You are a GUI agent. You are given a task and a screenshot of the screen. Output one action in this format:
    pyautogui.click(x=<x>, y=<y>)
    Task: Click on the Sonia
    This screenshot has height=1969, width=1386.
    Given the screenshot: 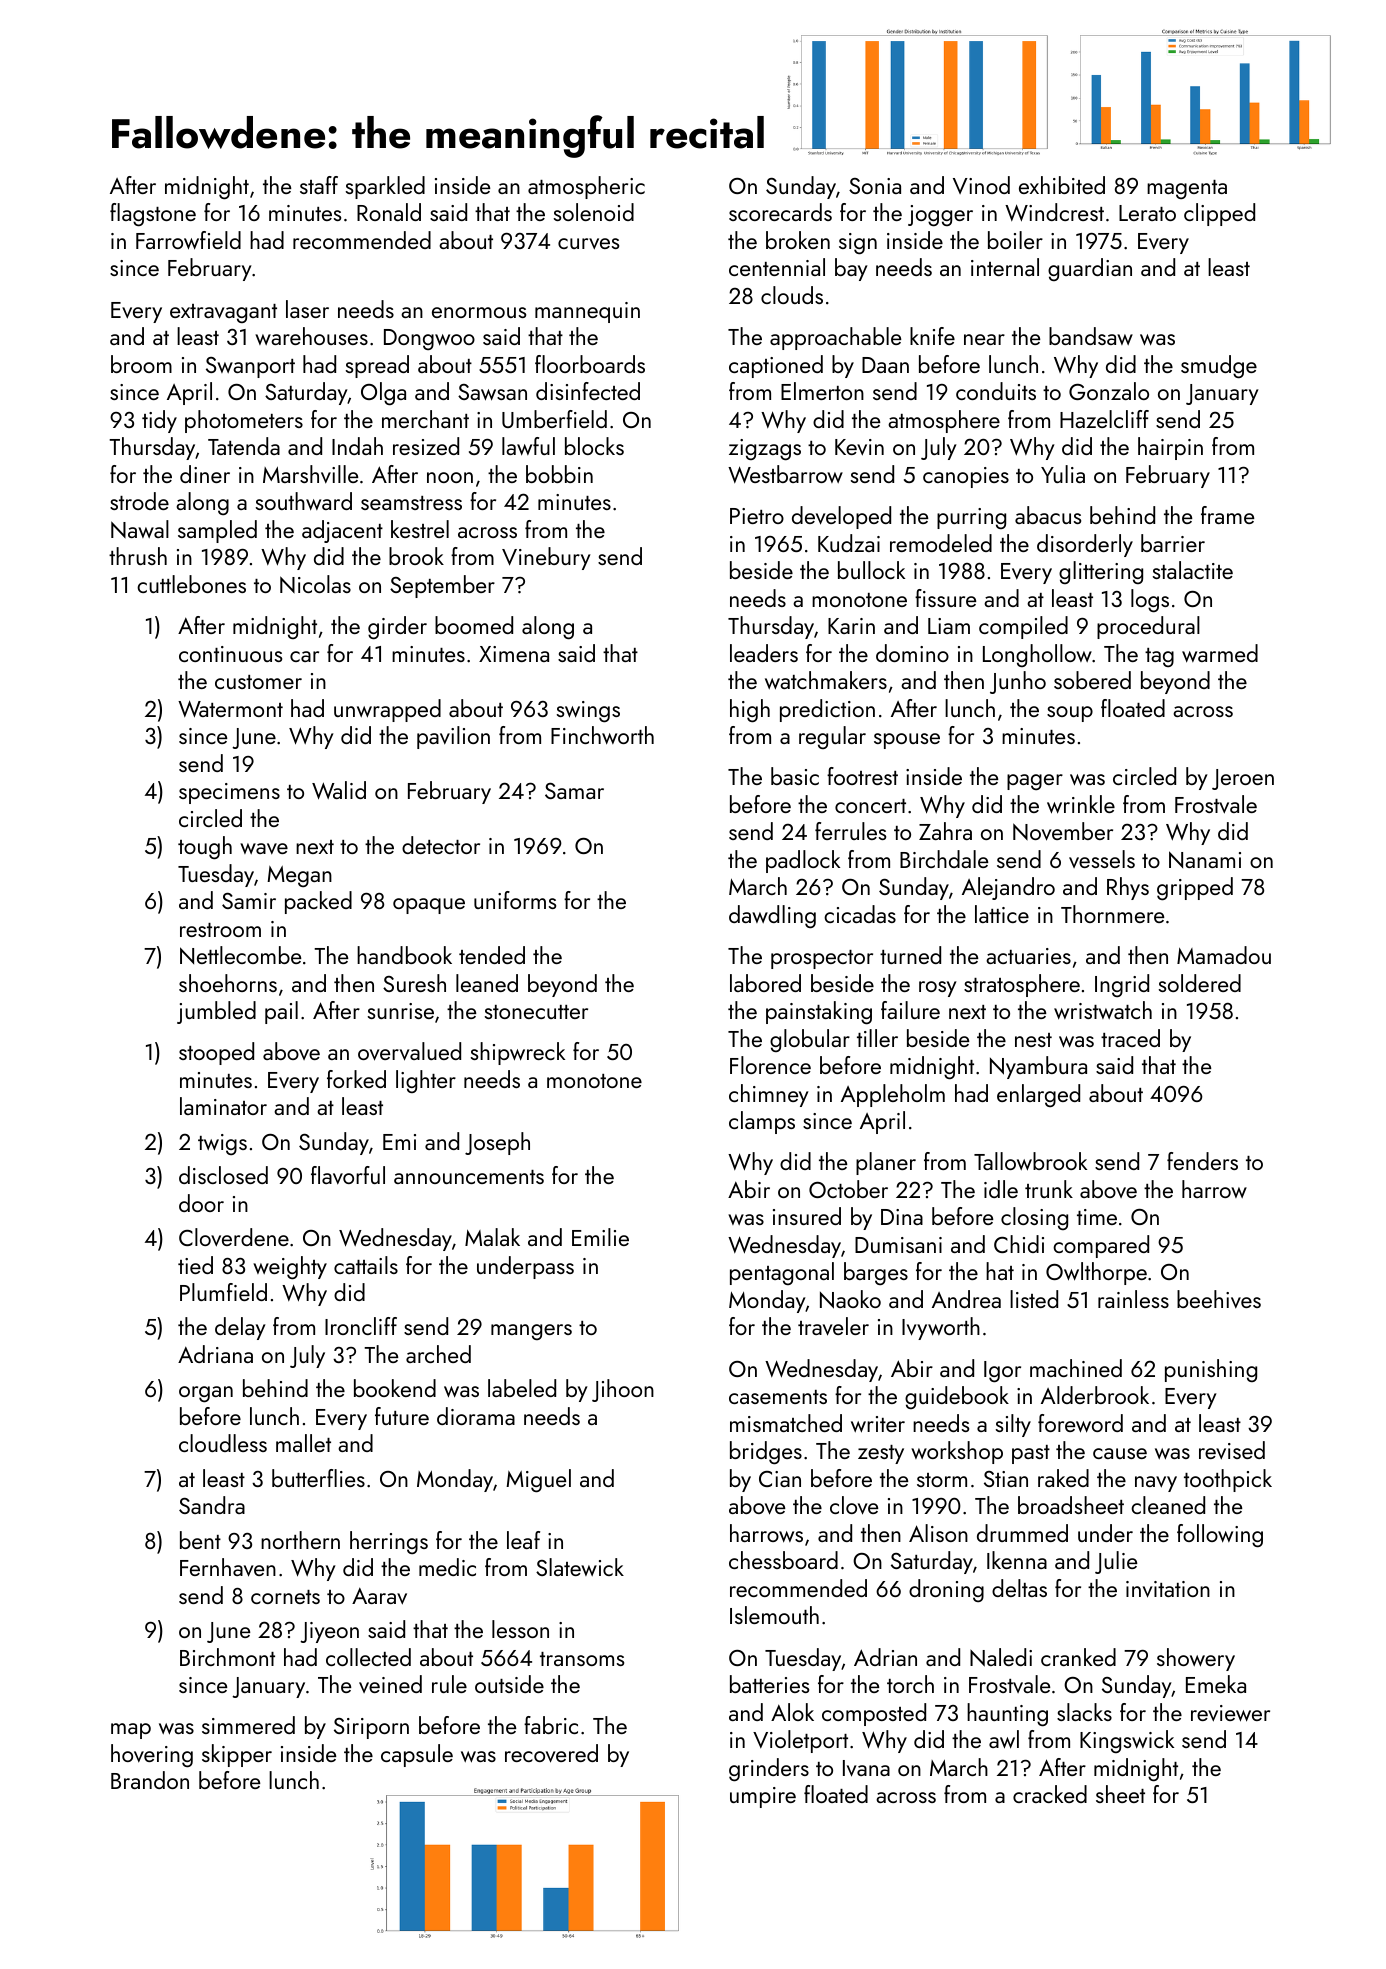 What is the action you would take?
    pyautogui.click(x=875, y=186)
